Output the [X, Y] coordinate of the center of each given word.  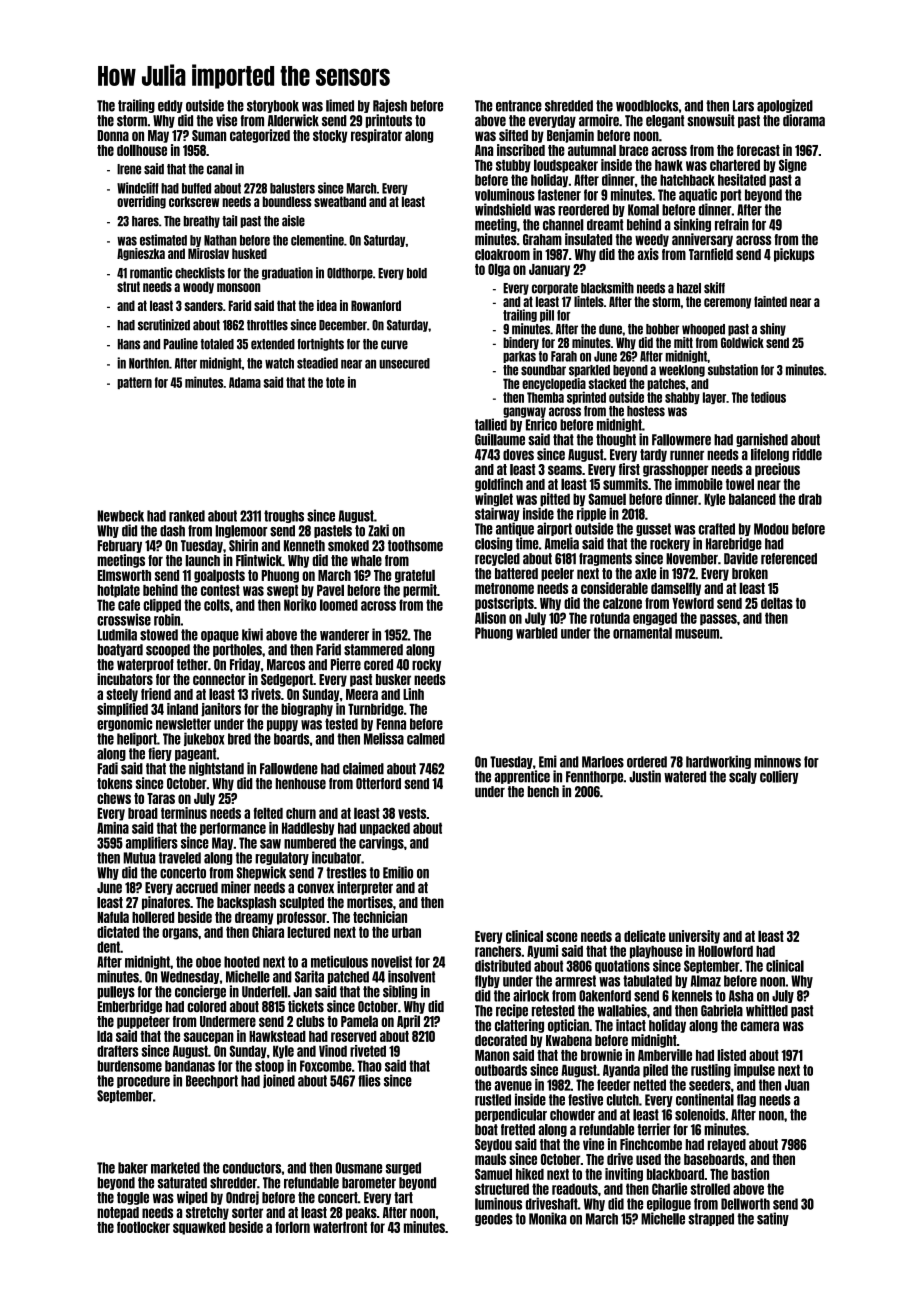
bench [543, 791]
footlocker [143, 1227]
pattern [134, 383]
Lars [743, 106]
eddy [170, 106]
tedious [768, 397]
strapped [711, 1219]
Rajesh [390, 106]
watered [685, 777]
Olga [499, 270]
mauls [490, 1159]
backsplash [246, 903]
